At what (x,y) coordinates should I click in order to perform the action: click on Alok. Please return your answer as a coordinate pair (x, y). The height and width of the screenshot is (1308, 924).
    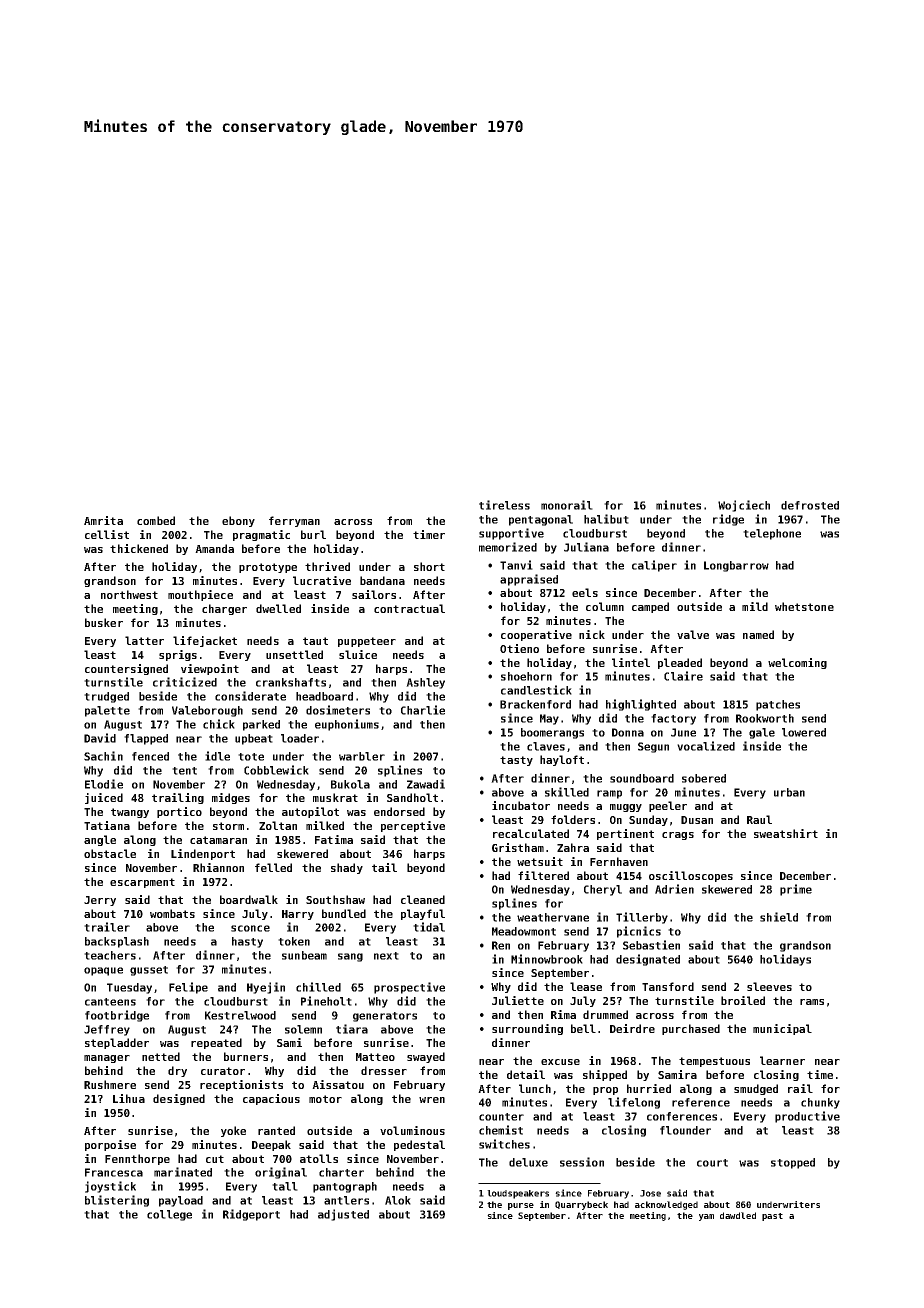
    Looking at the image, I should click on (398, 1200).
